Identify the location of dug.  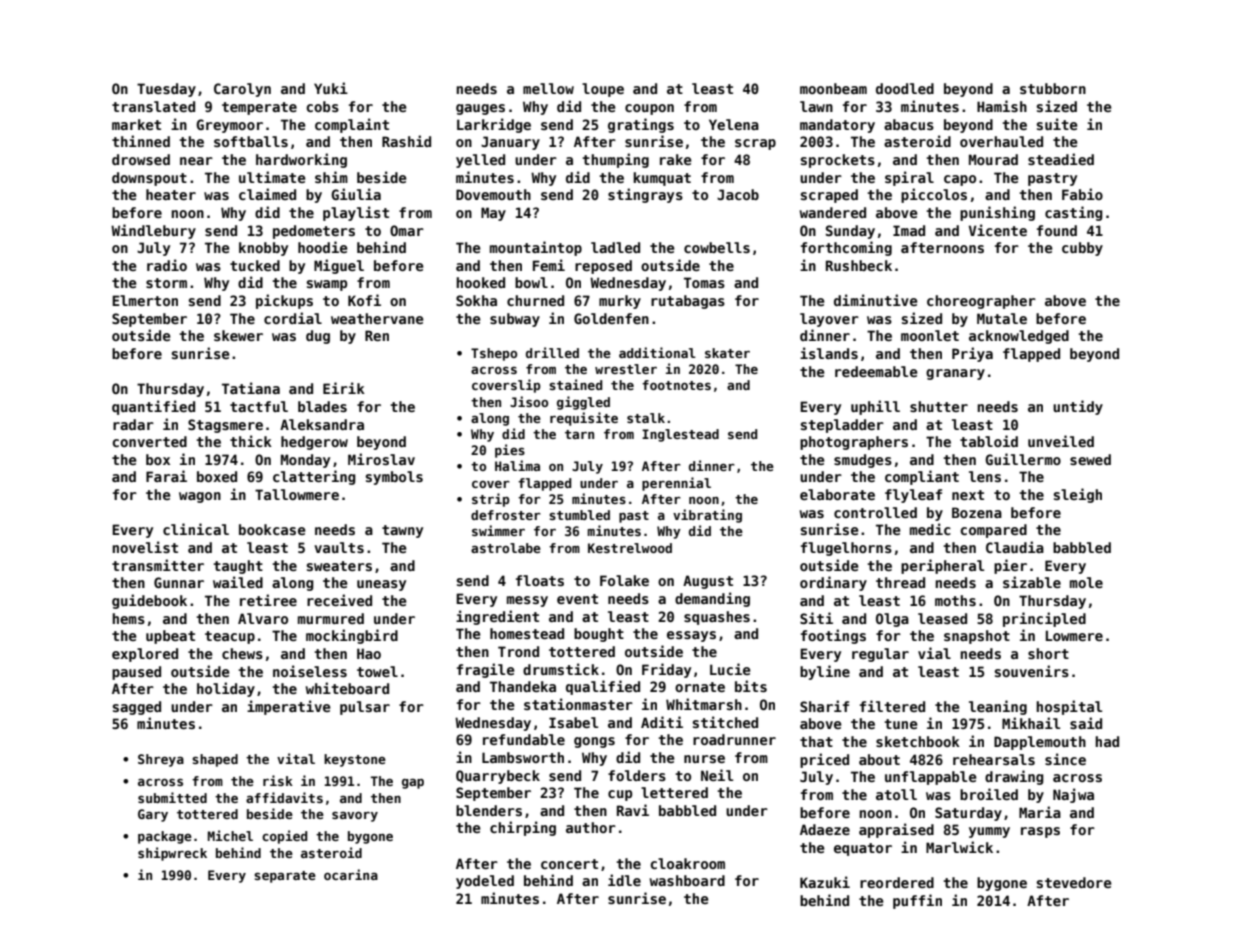
(318, 337).
